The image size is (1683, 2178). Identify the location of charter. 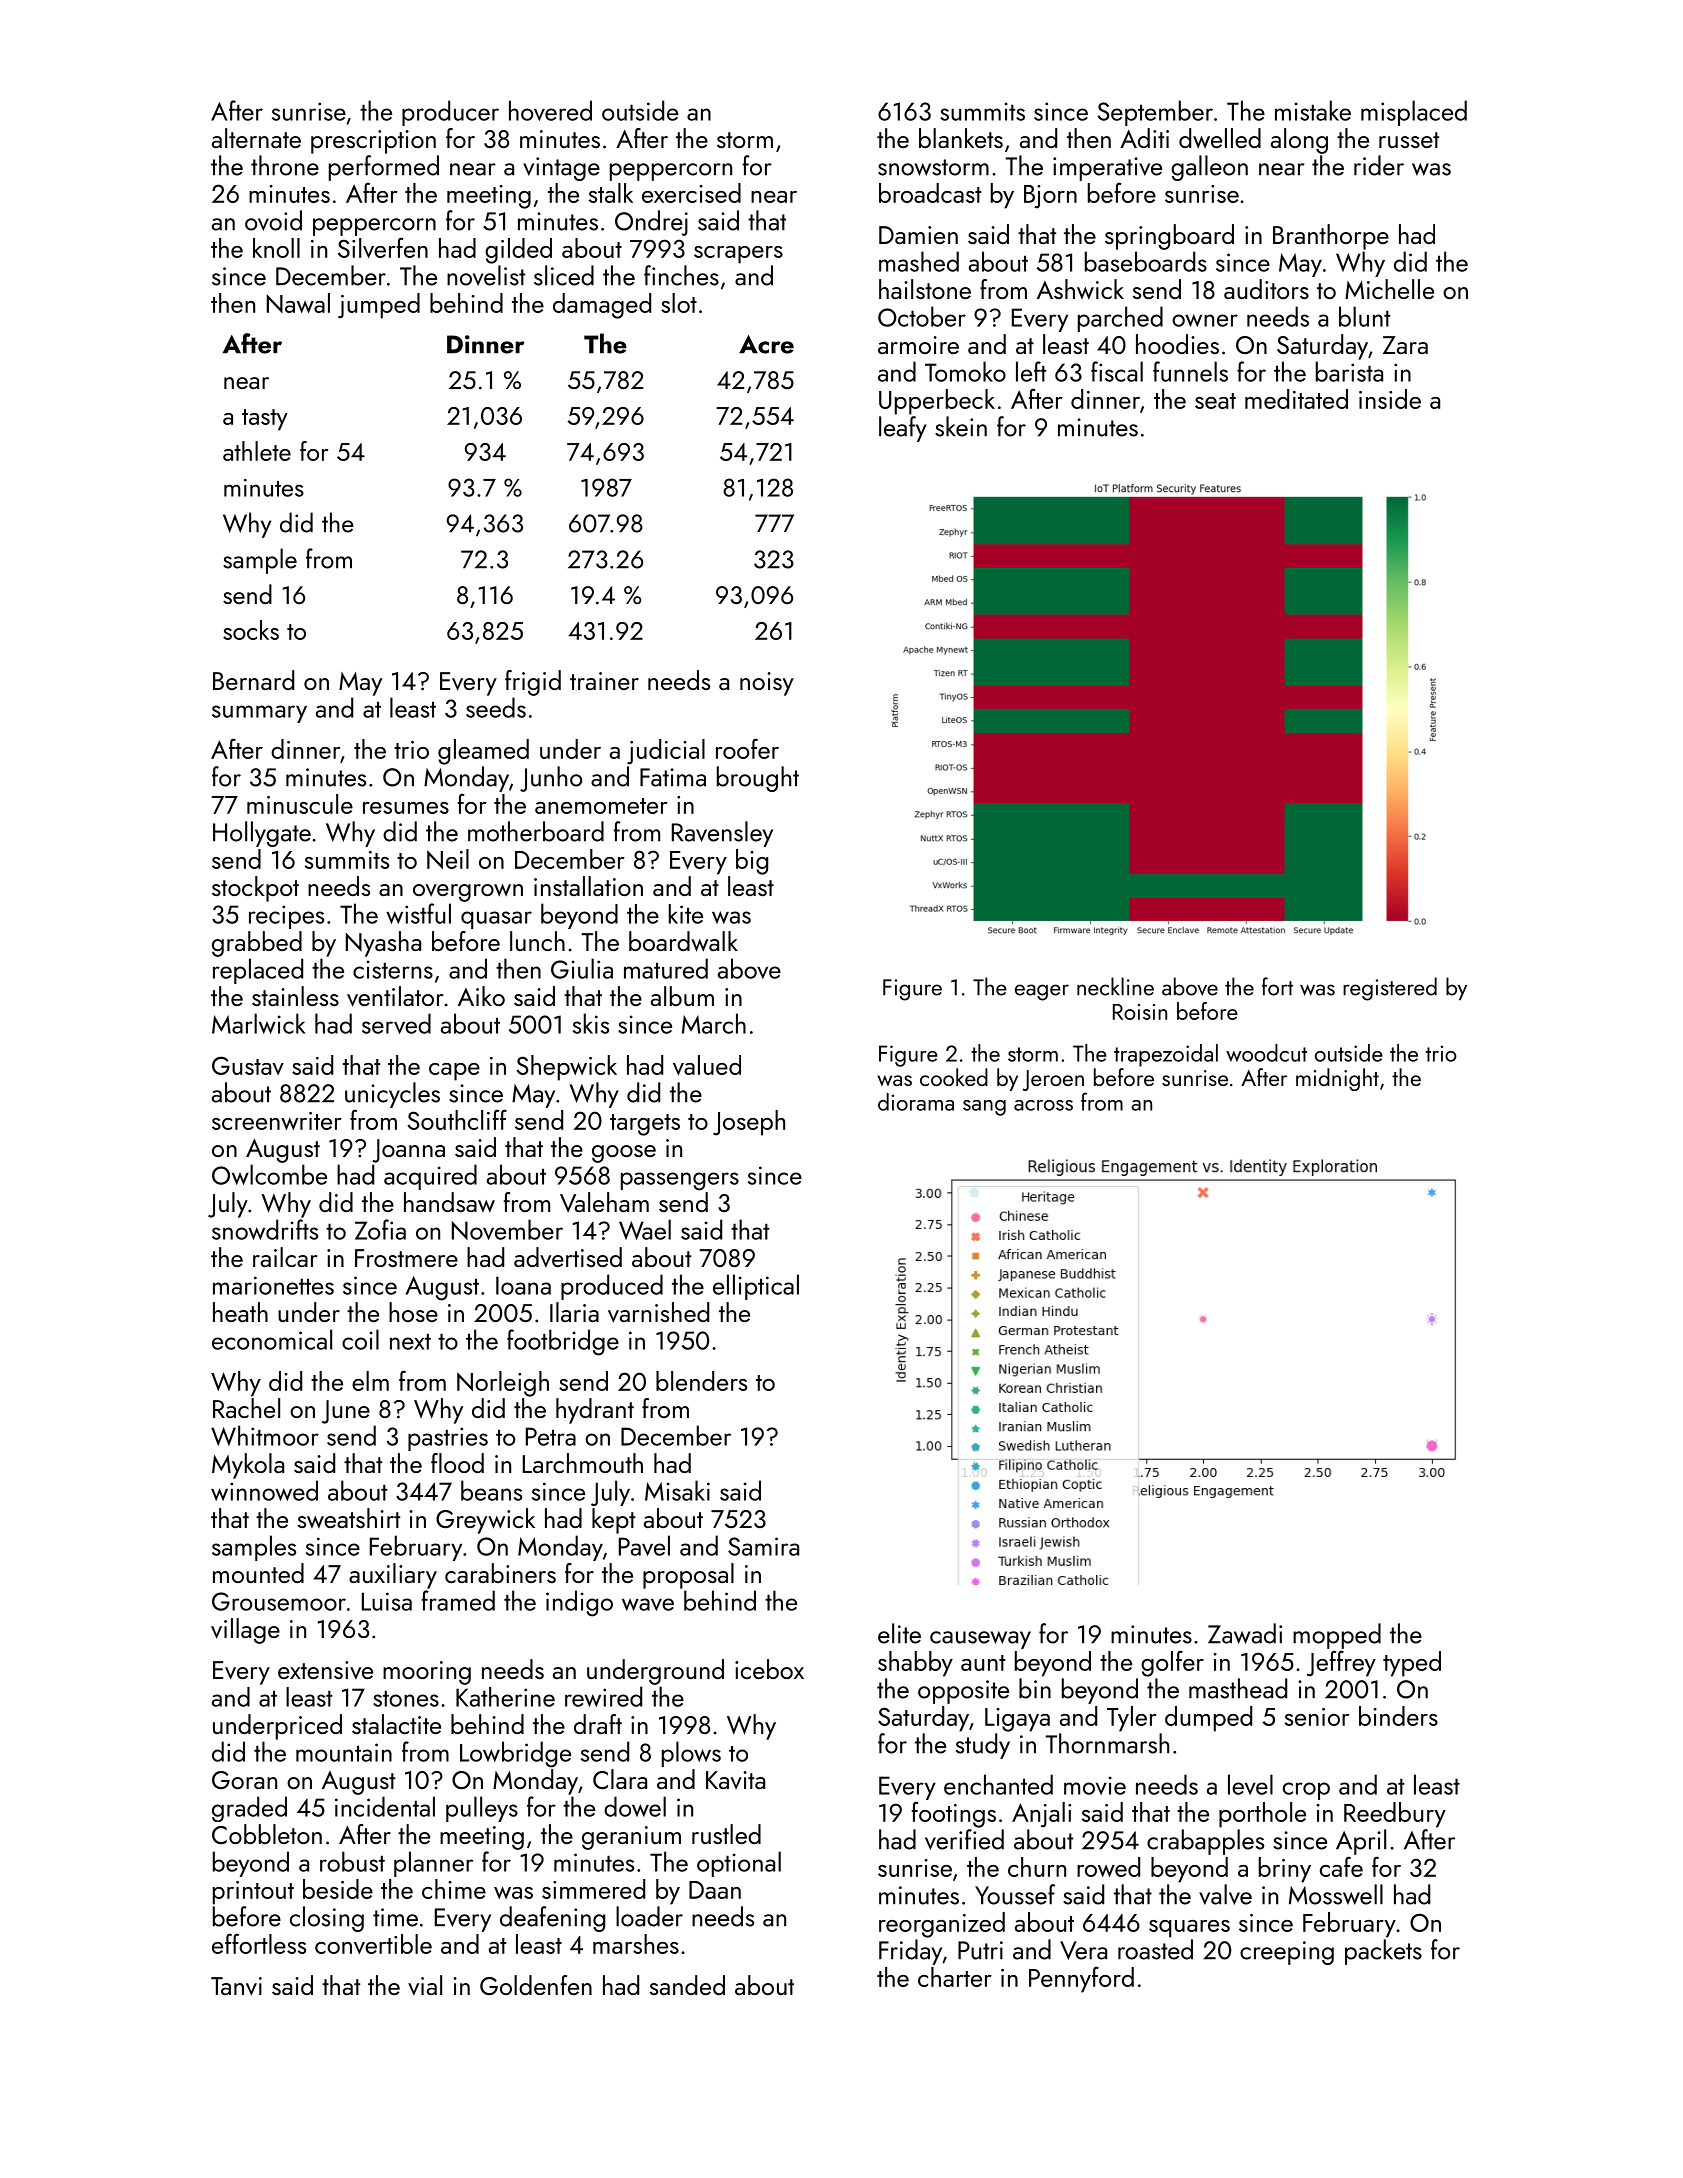
(955, 1977).
